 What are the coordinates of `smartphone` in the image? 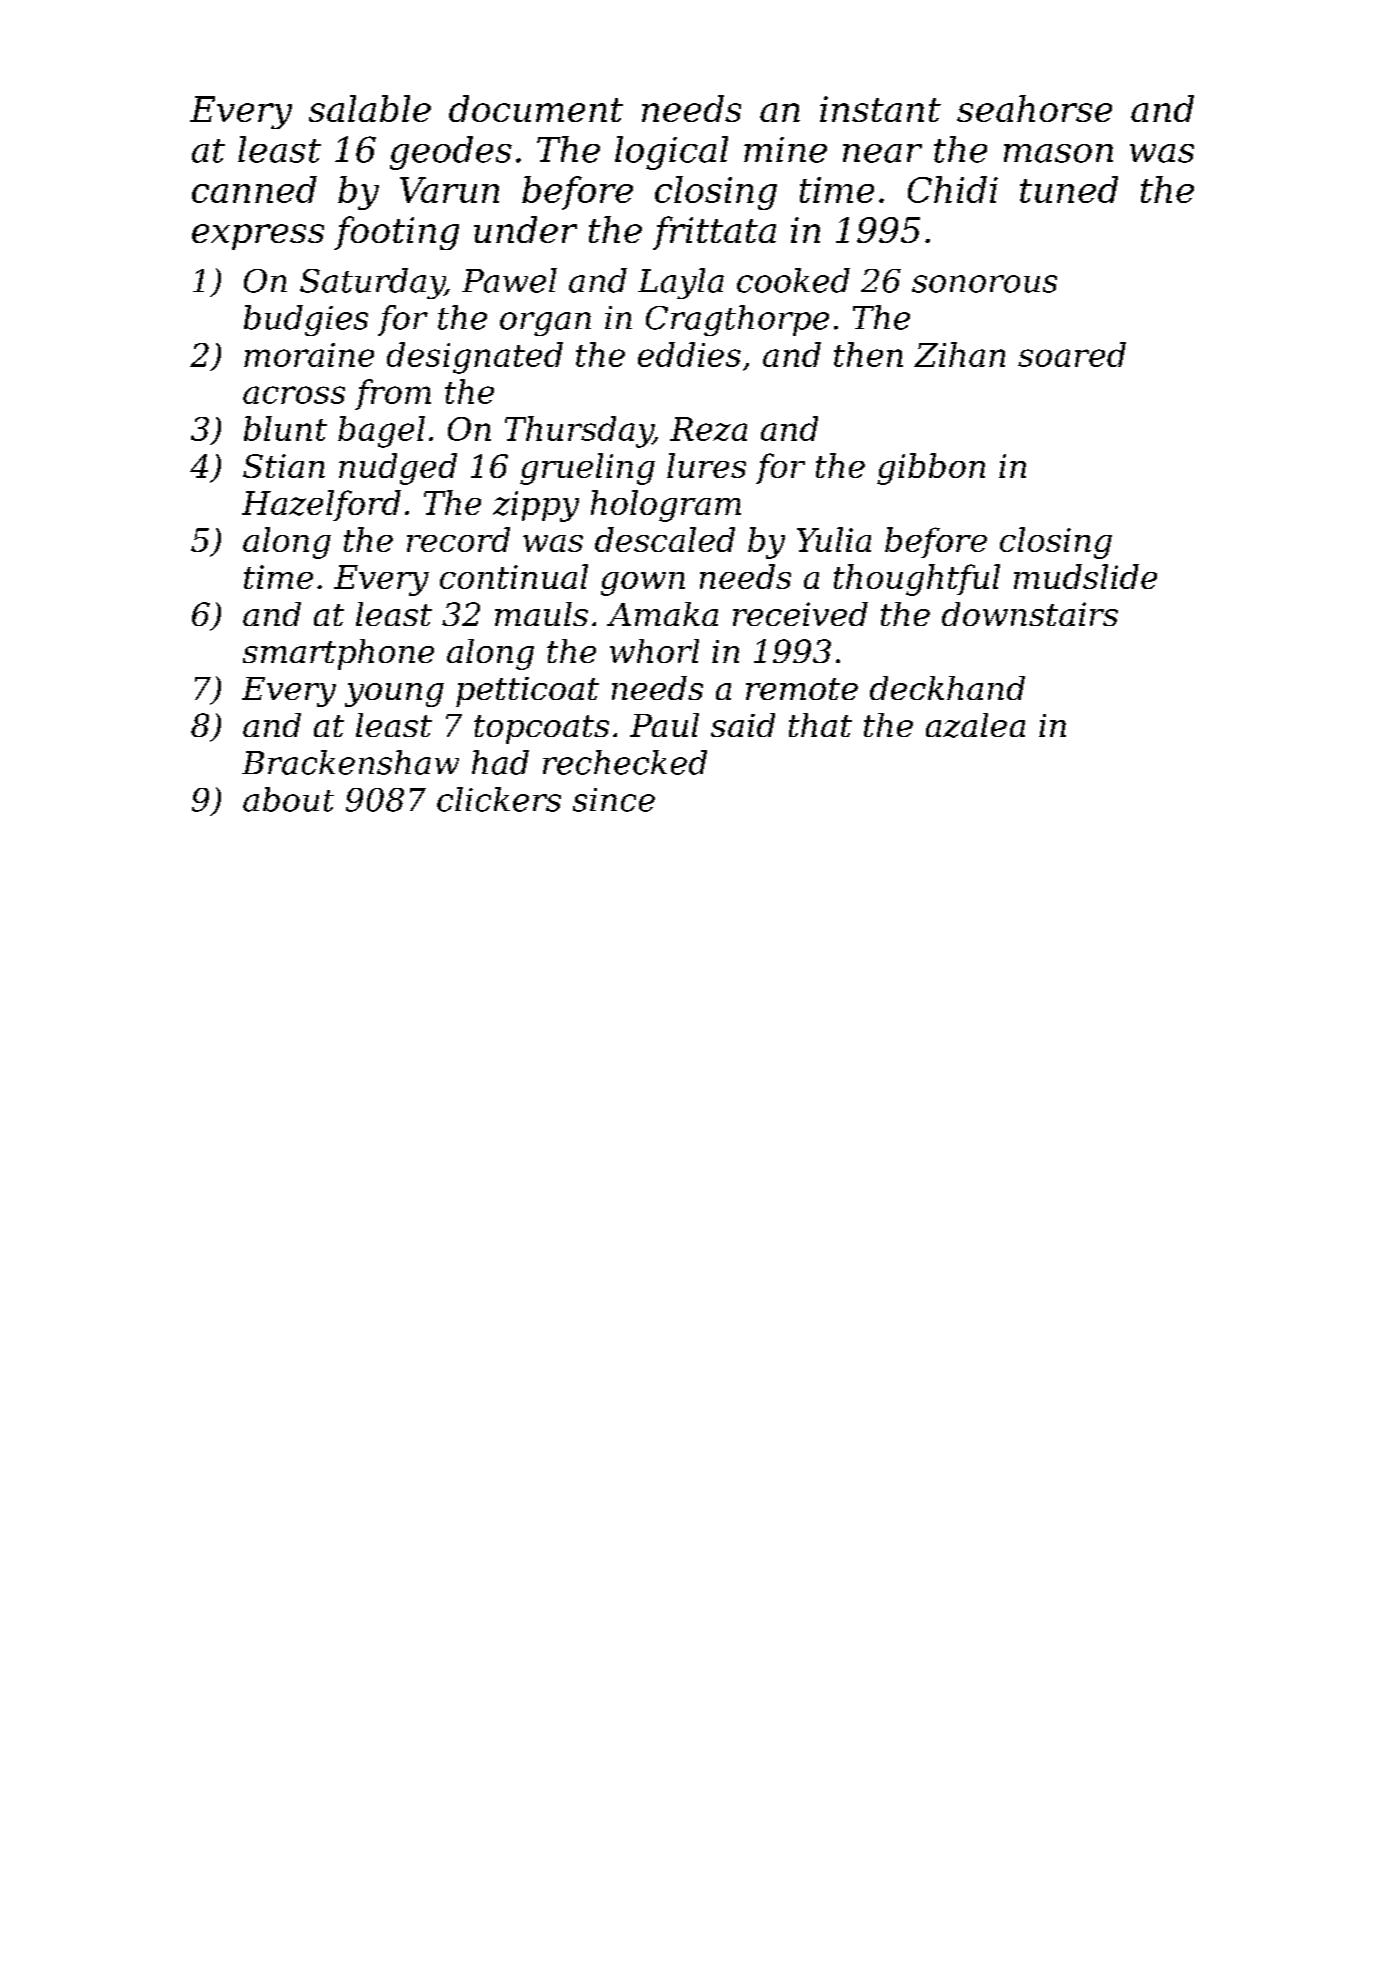 It's located at (338, 654).
